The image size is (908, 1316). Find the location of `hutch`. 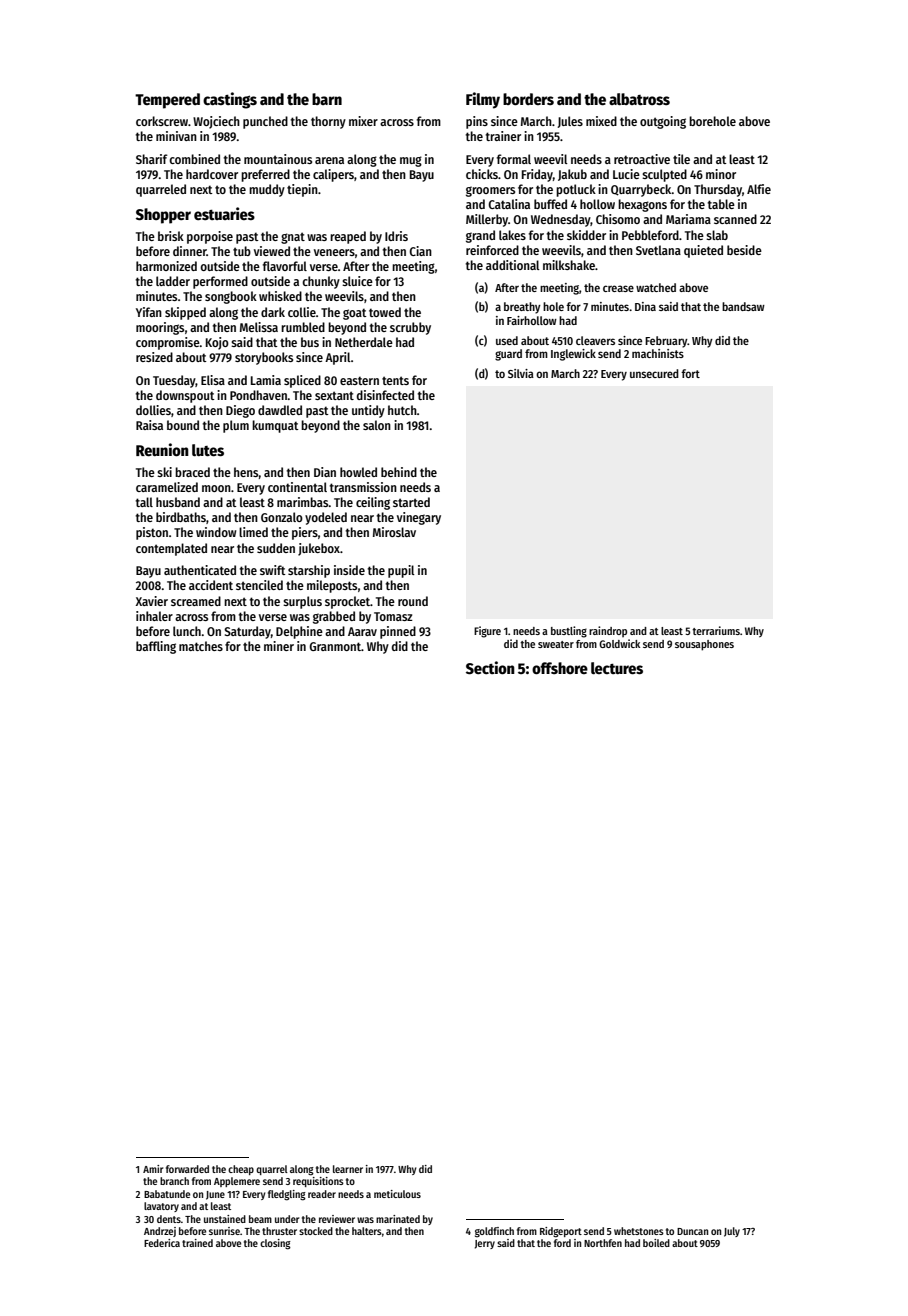

hutch is located at coordinates (402, 410).
